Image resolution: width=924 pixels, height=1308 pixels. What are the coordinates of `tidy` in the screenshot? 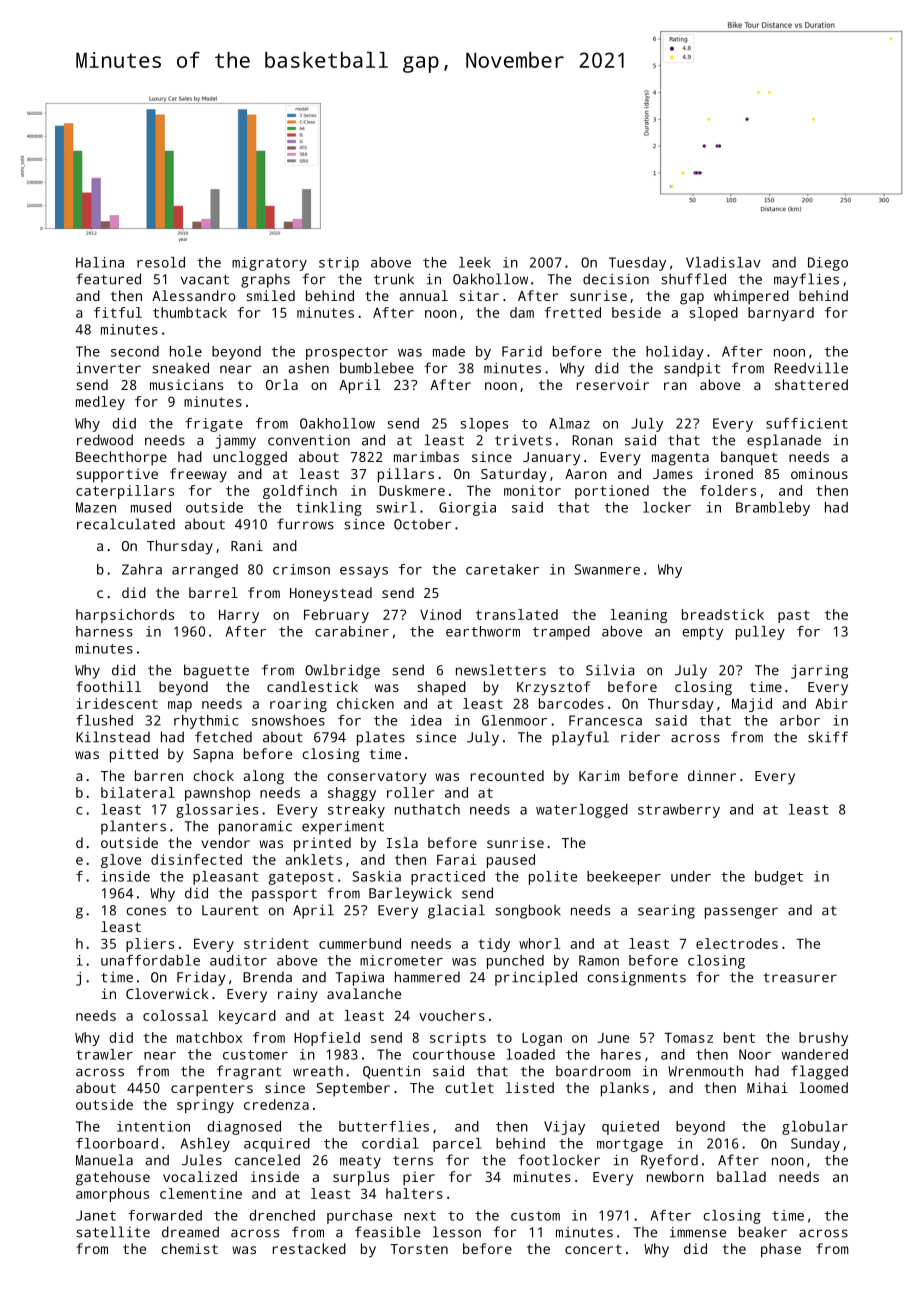 It's located at (494, 945).
